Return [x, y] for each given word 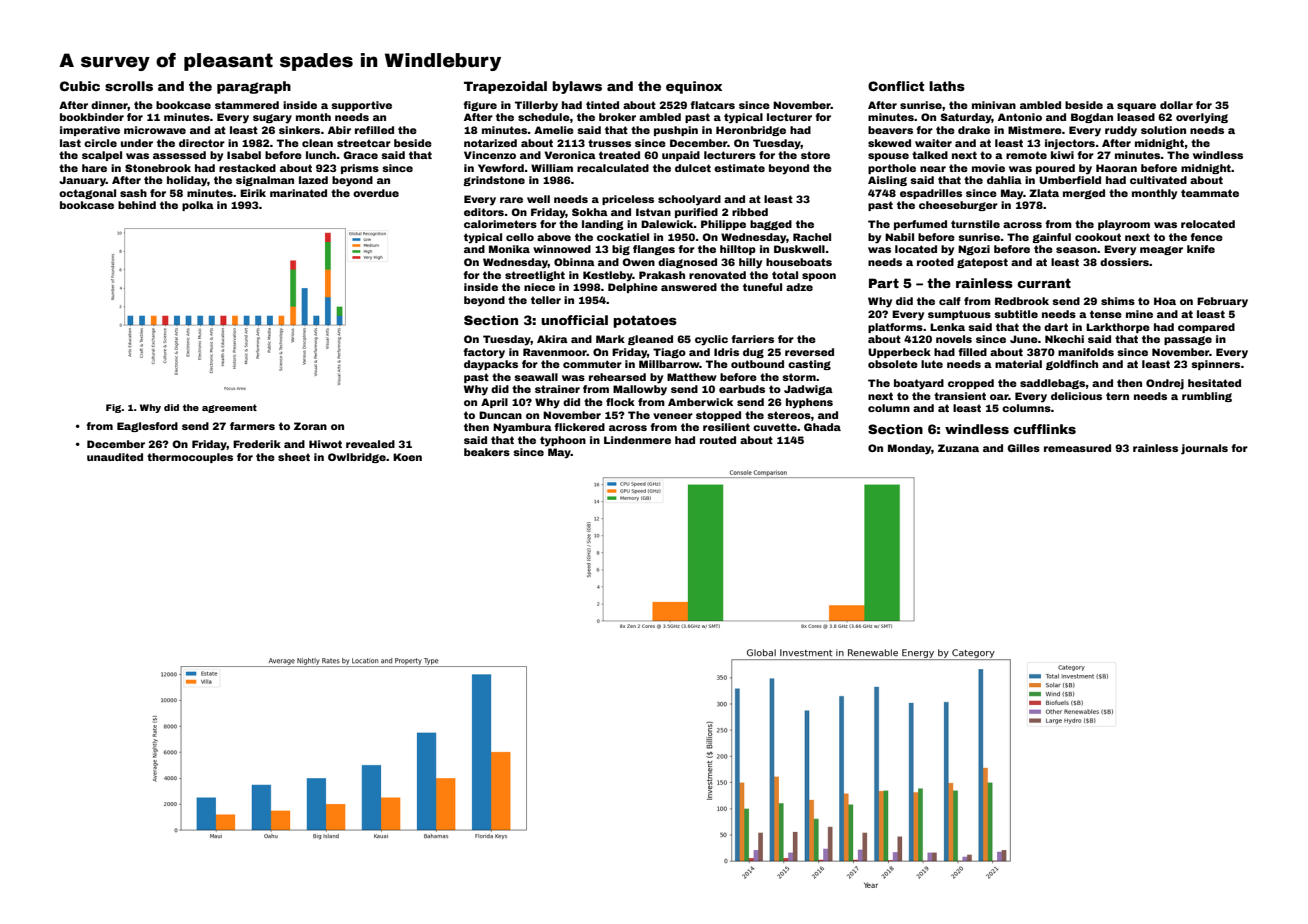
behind [137, 205]
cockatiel [623, 237]
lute [932, 364]
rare [511, 200]
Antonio [1020, 117]
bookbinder [92, 117]
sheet [294, 457]
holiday [187, 181]
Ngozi [974, 250]
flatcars [712, 105]
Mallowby [640, 390]
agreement [229, 408]
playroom [1124, 225]
